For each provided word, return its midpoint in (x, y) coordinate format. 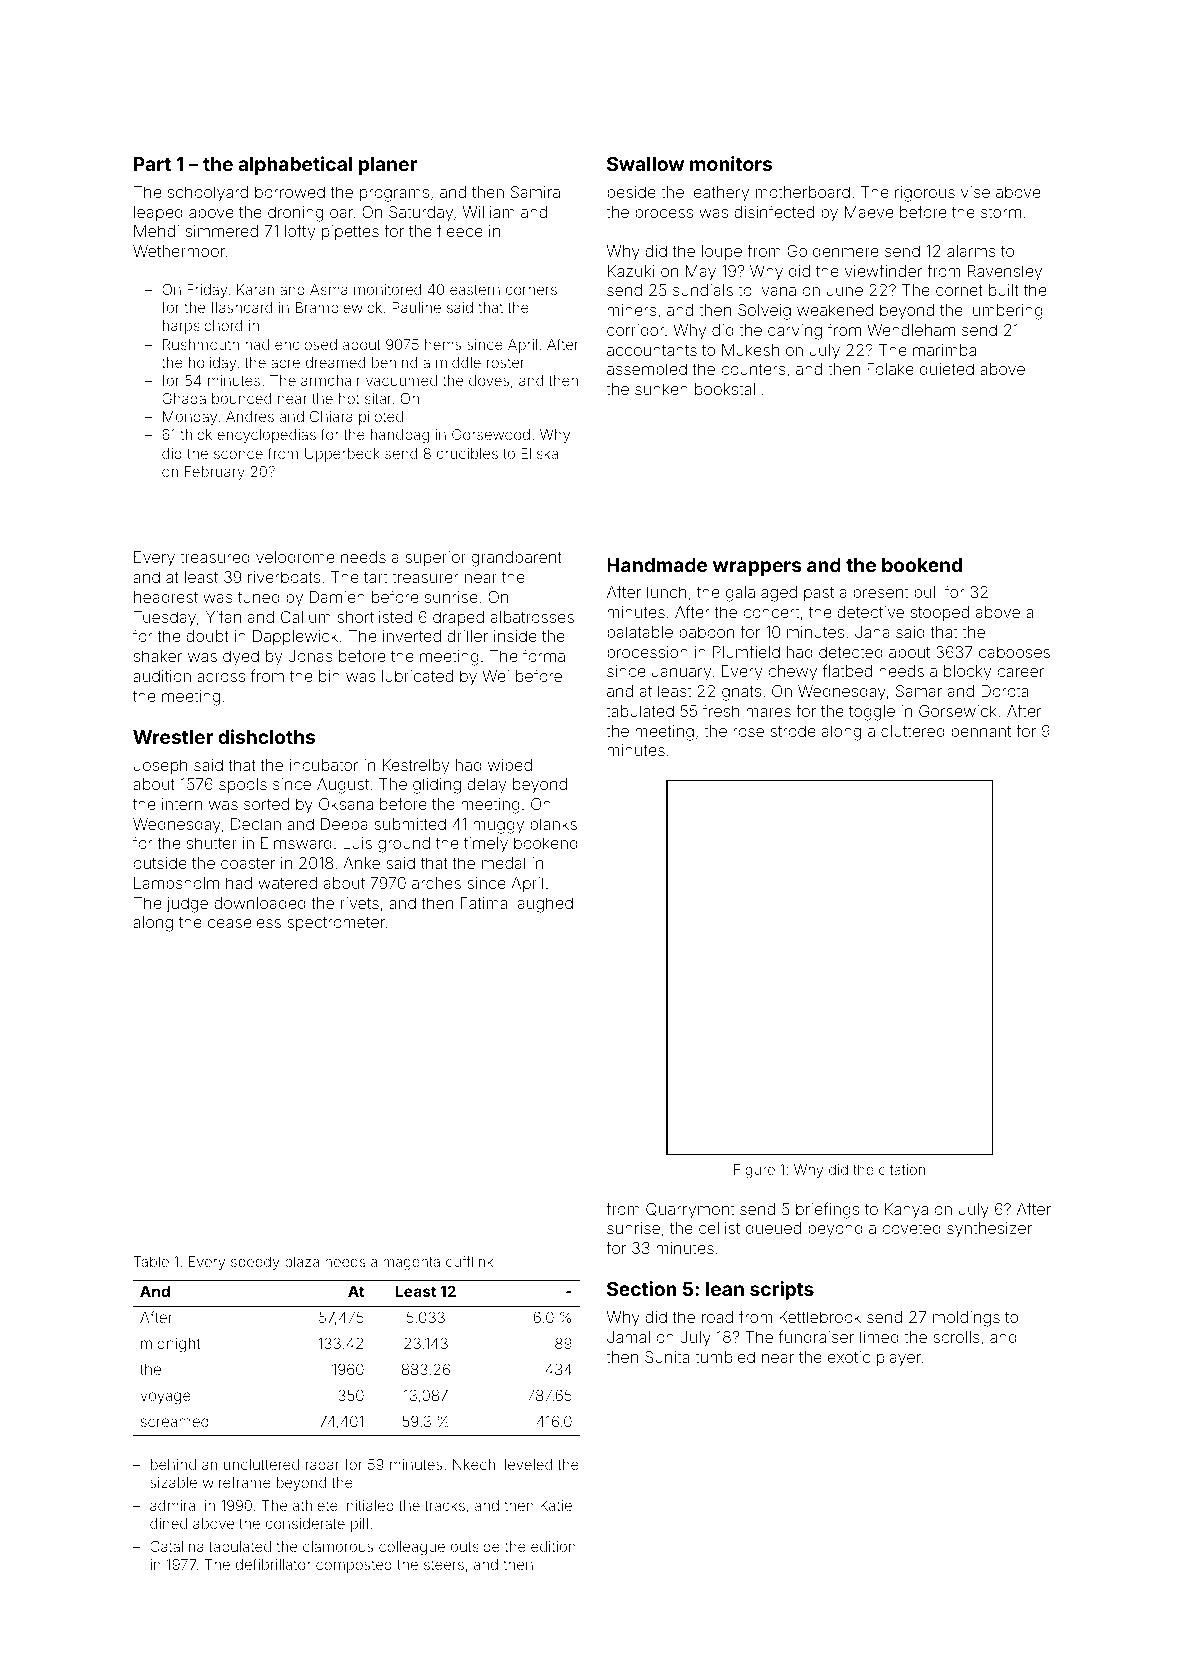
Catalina (177, 1546)
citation (902, 1169)
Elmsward (296, 843)
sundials (703, 290)
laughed (543, 905)
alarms (971, 251)
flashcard (241, 307)
